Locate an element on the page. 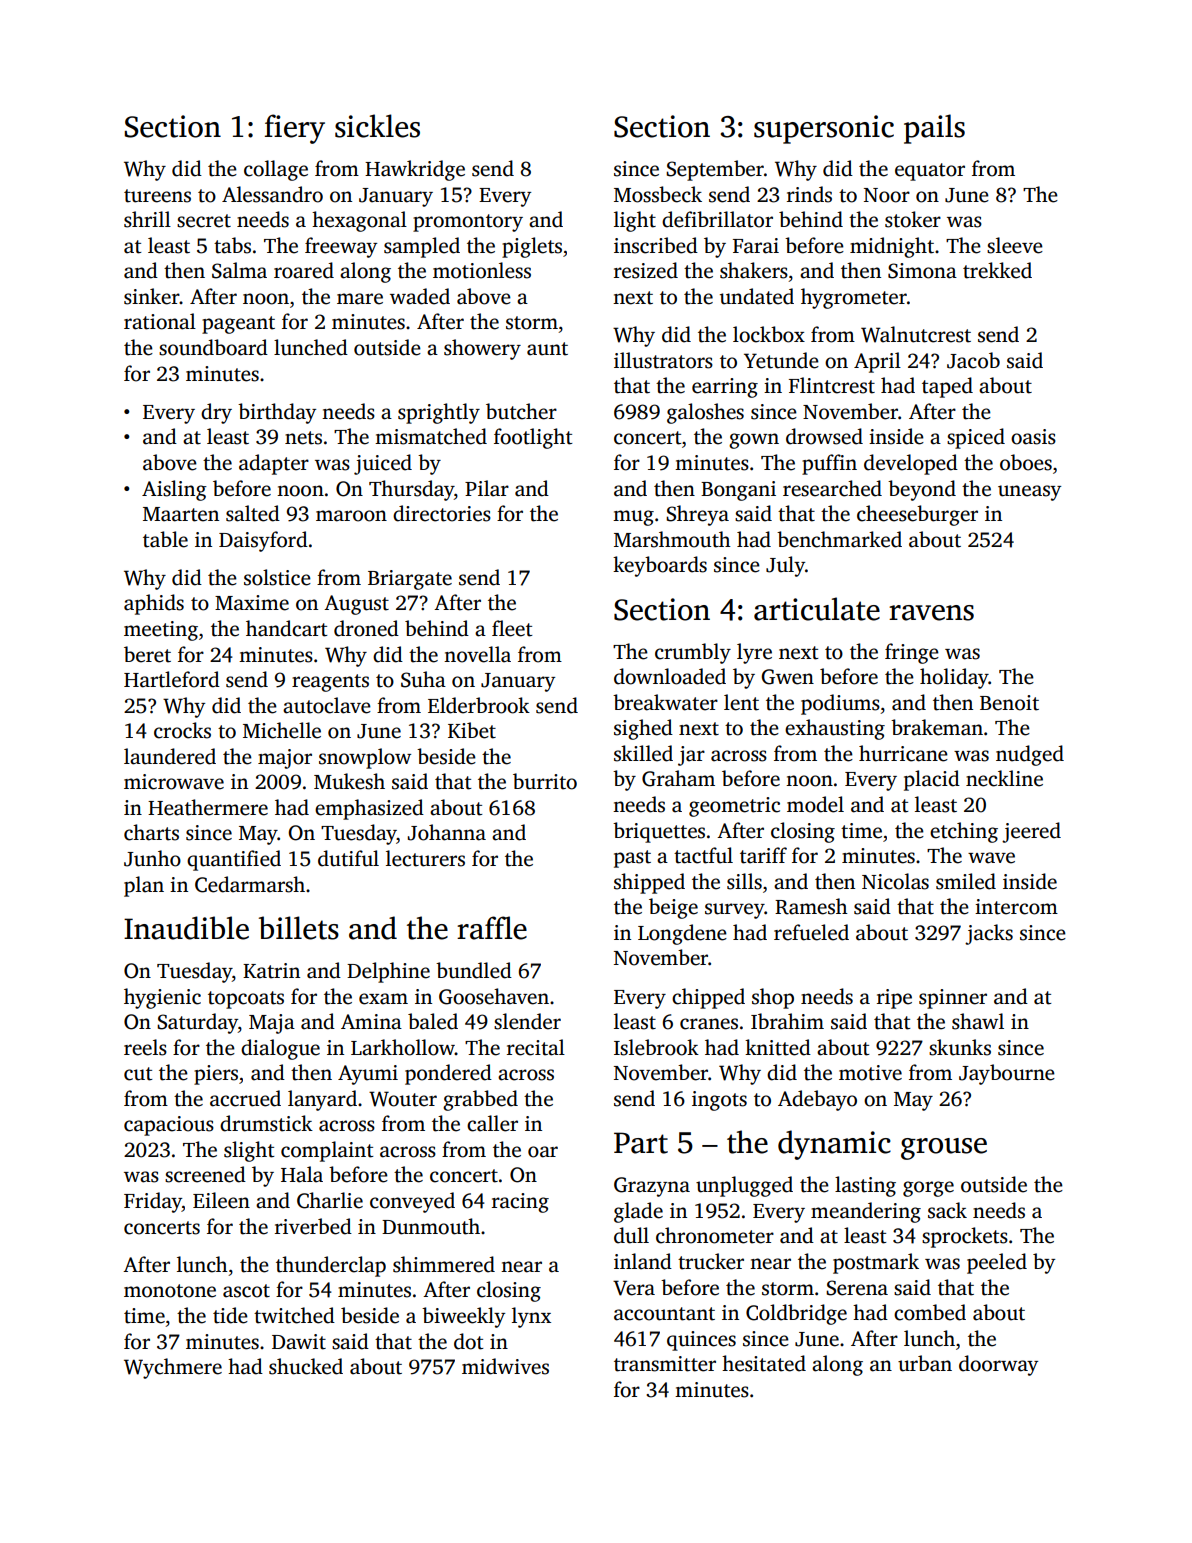  sickles is located at coordinates (377, 126).
